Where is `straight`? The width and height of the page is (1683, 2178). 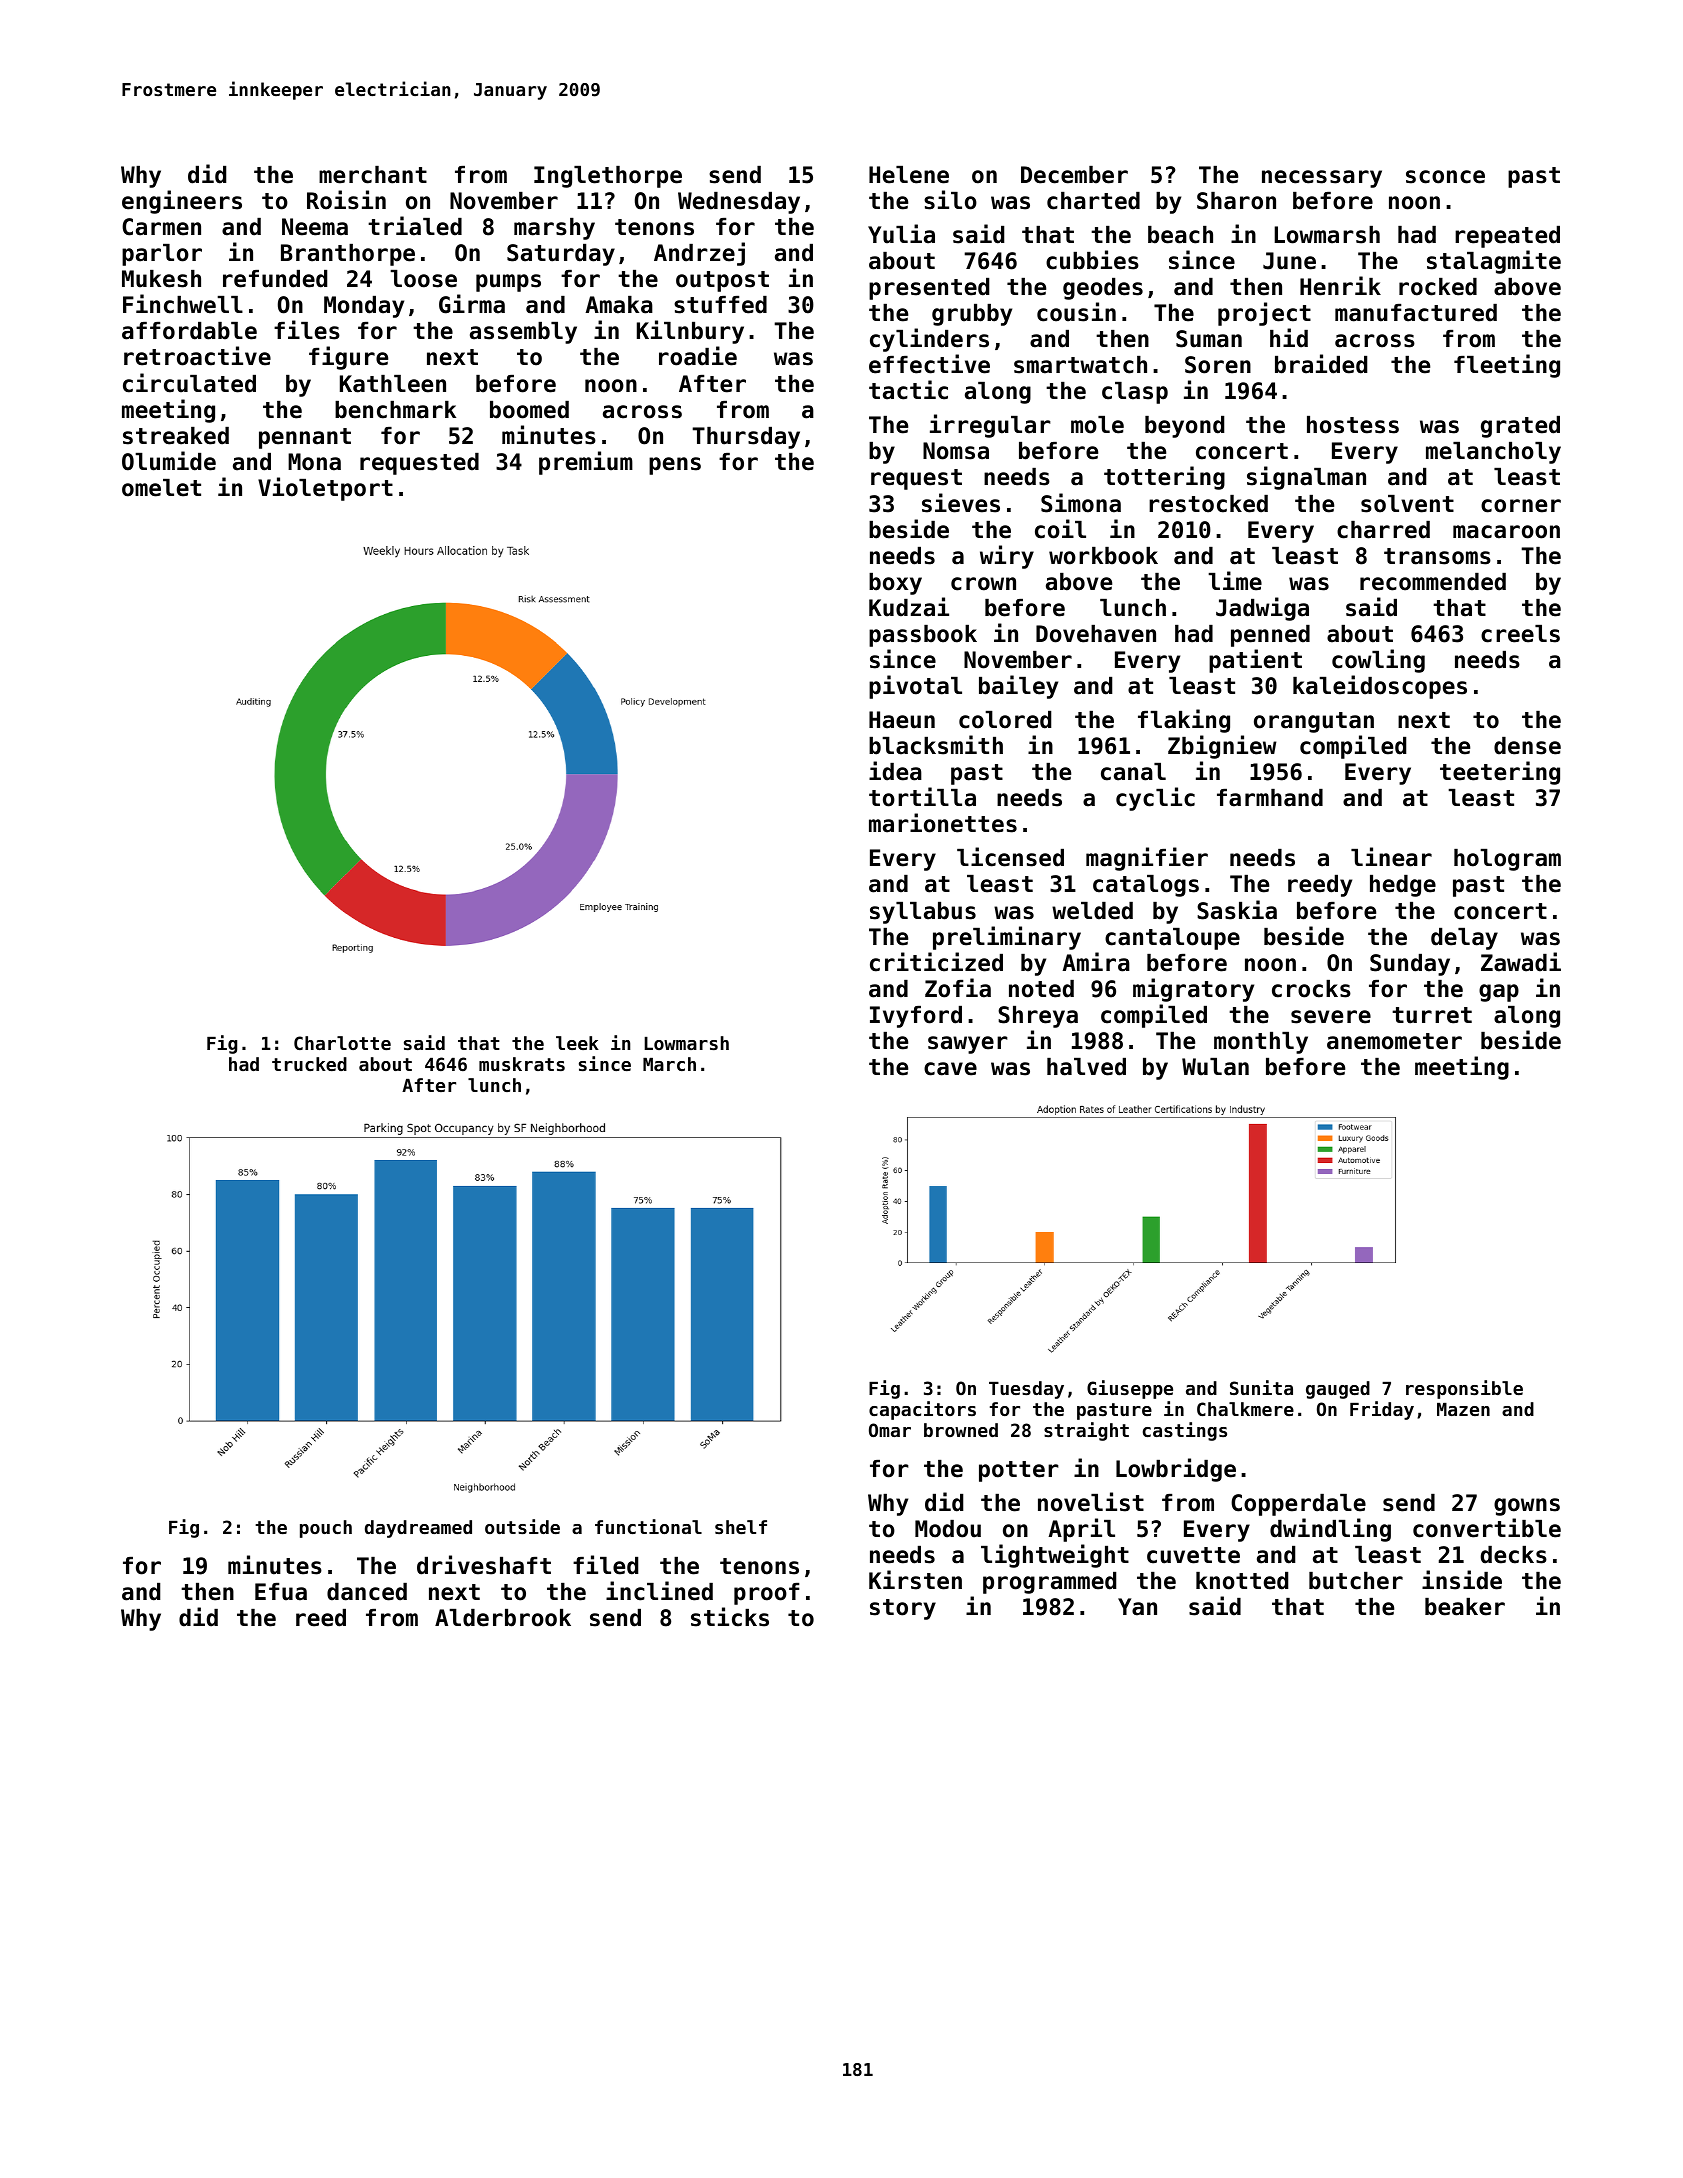
straight is located at coordinates (1086, 1431).
